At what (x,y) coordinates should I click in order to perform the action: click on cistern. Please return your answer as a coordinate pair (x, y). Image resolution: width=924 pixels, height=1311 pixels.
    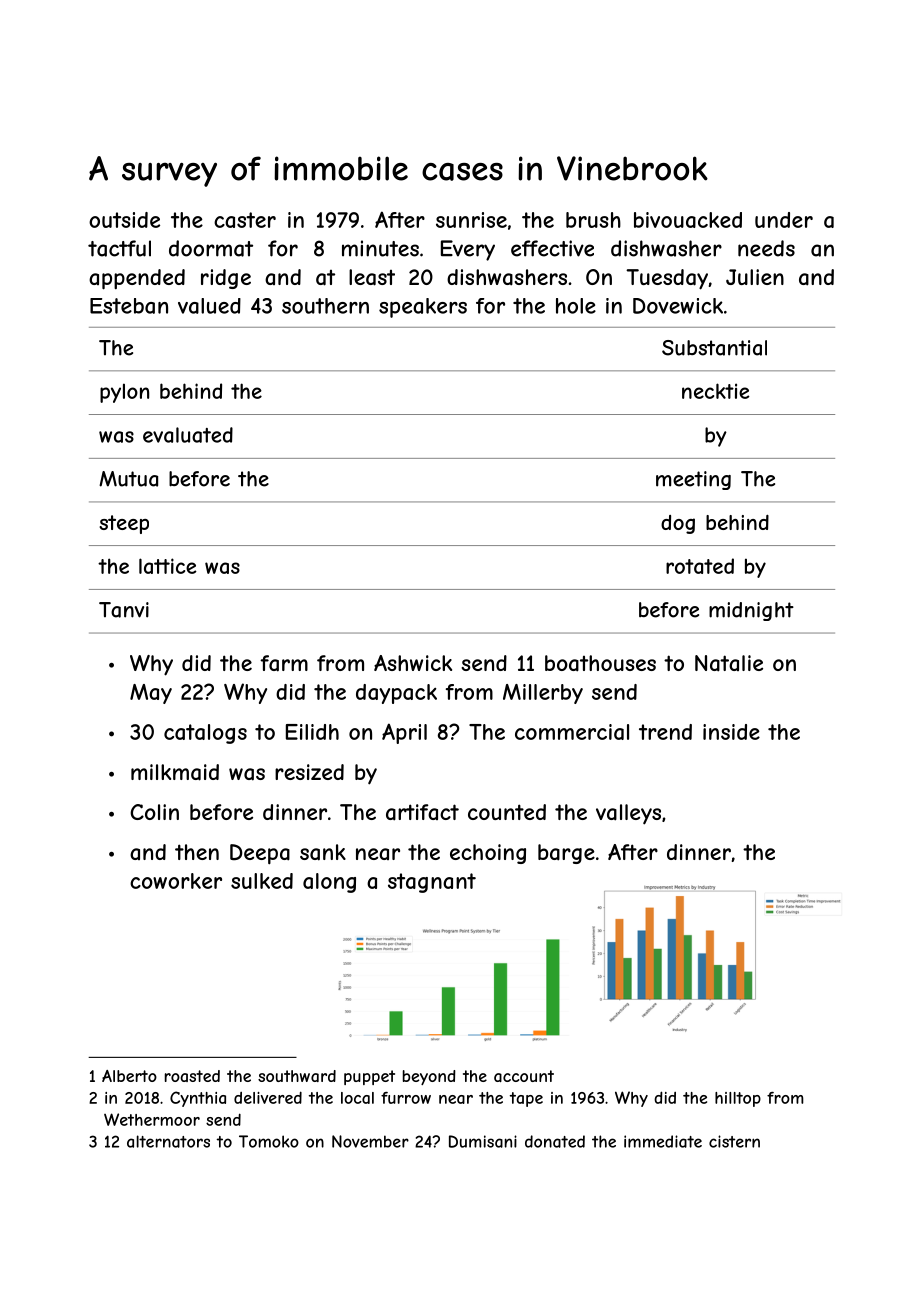
    Looking at the image, I should click on (734, 1141).
